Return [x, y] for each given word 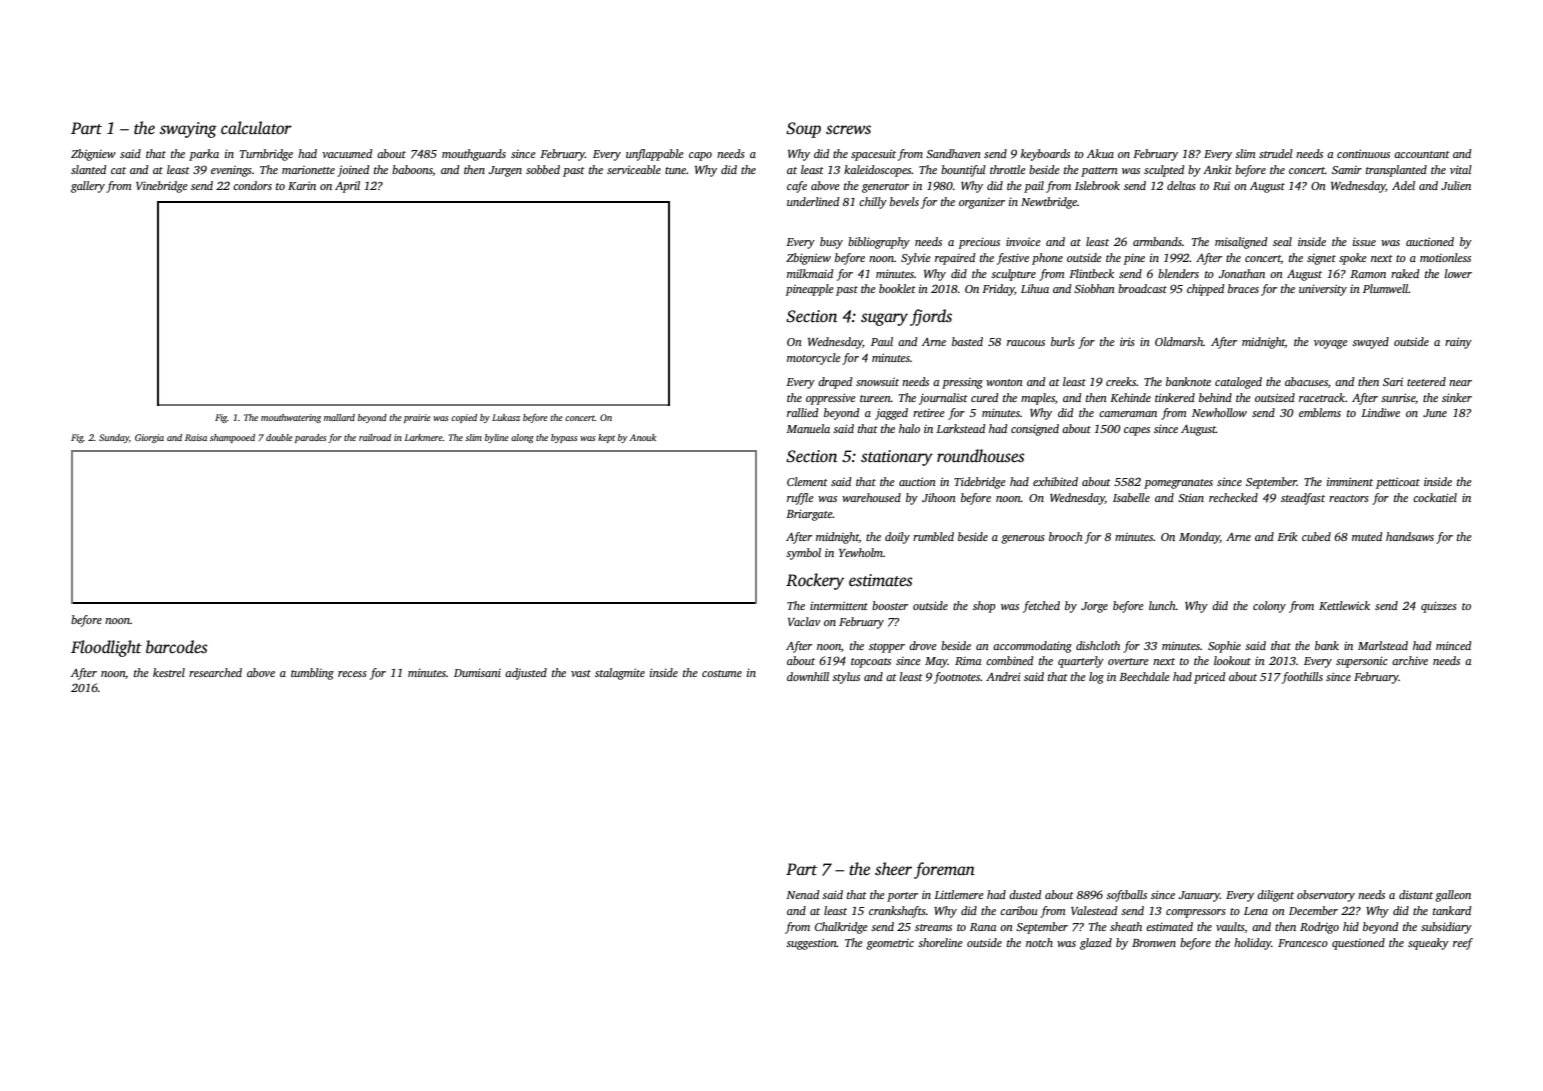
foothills [1302, 678]
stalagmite [620, 674]
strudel [1276, 153]
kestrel [169, 672]
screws [848, 130]
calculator [256, 128]
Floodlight [106, 648]
